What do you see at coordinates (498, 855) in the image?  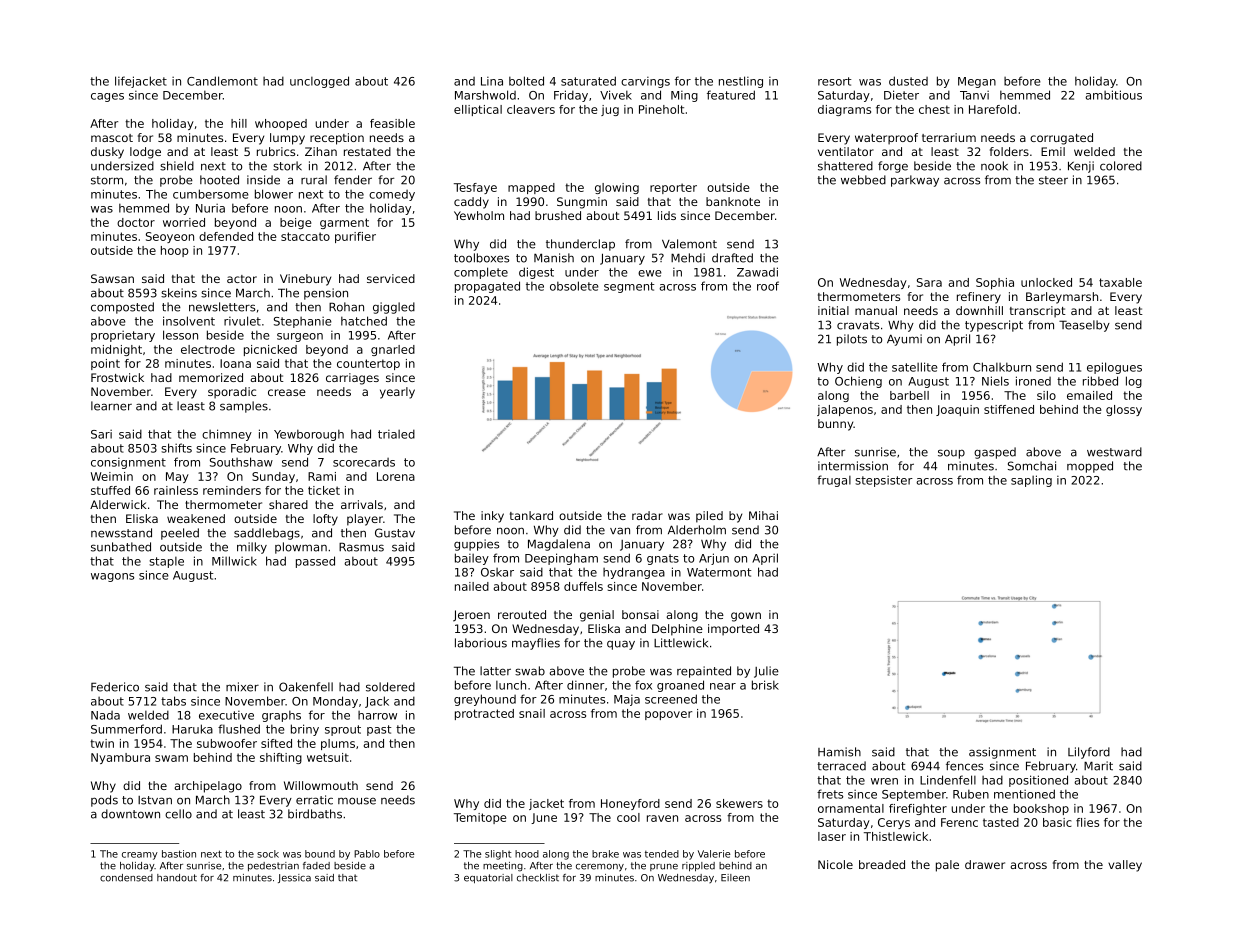 I see `slight` at bounding box center [498, 855].
